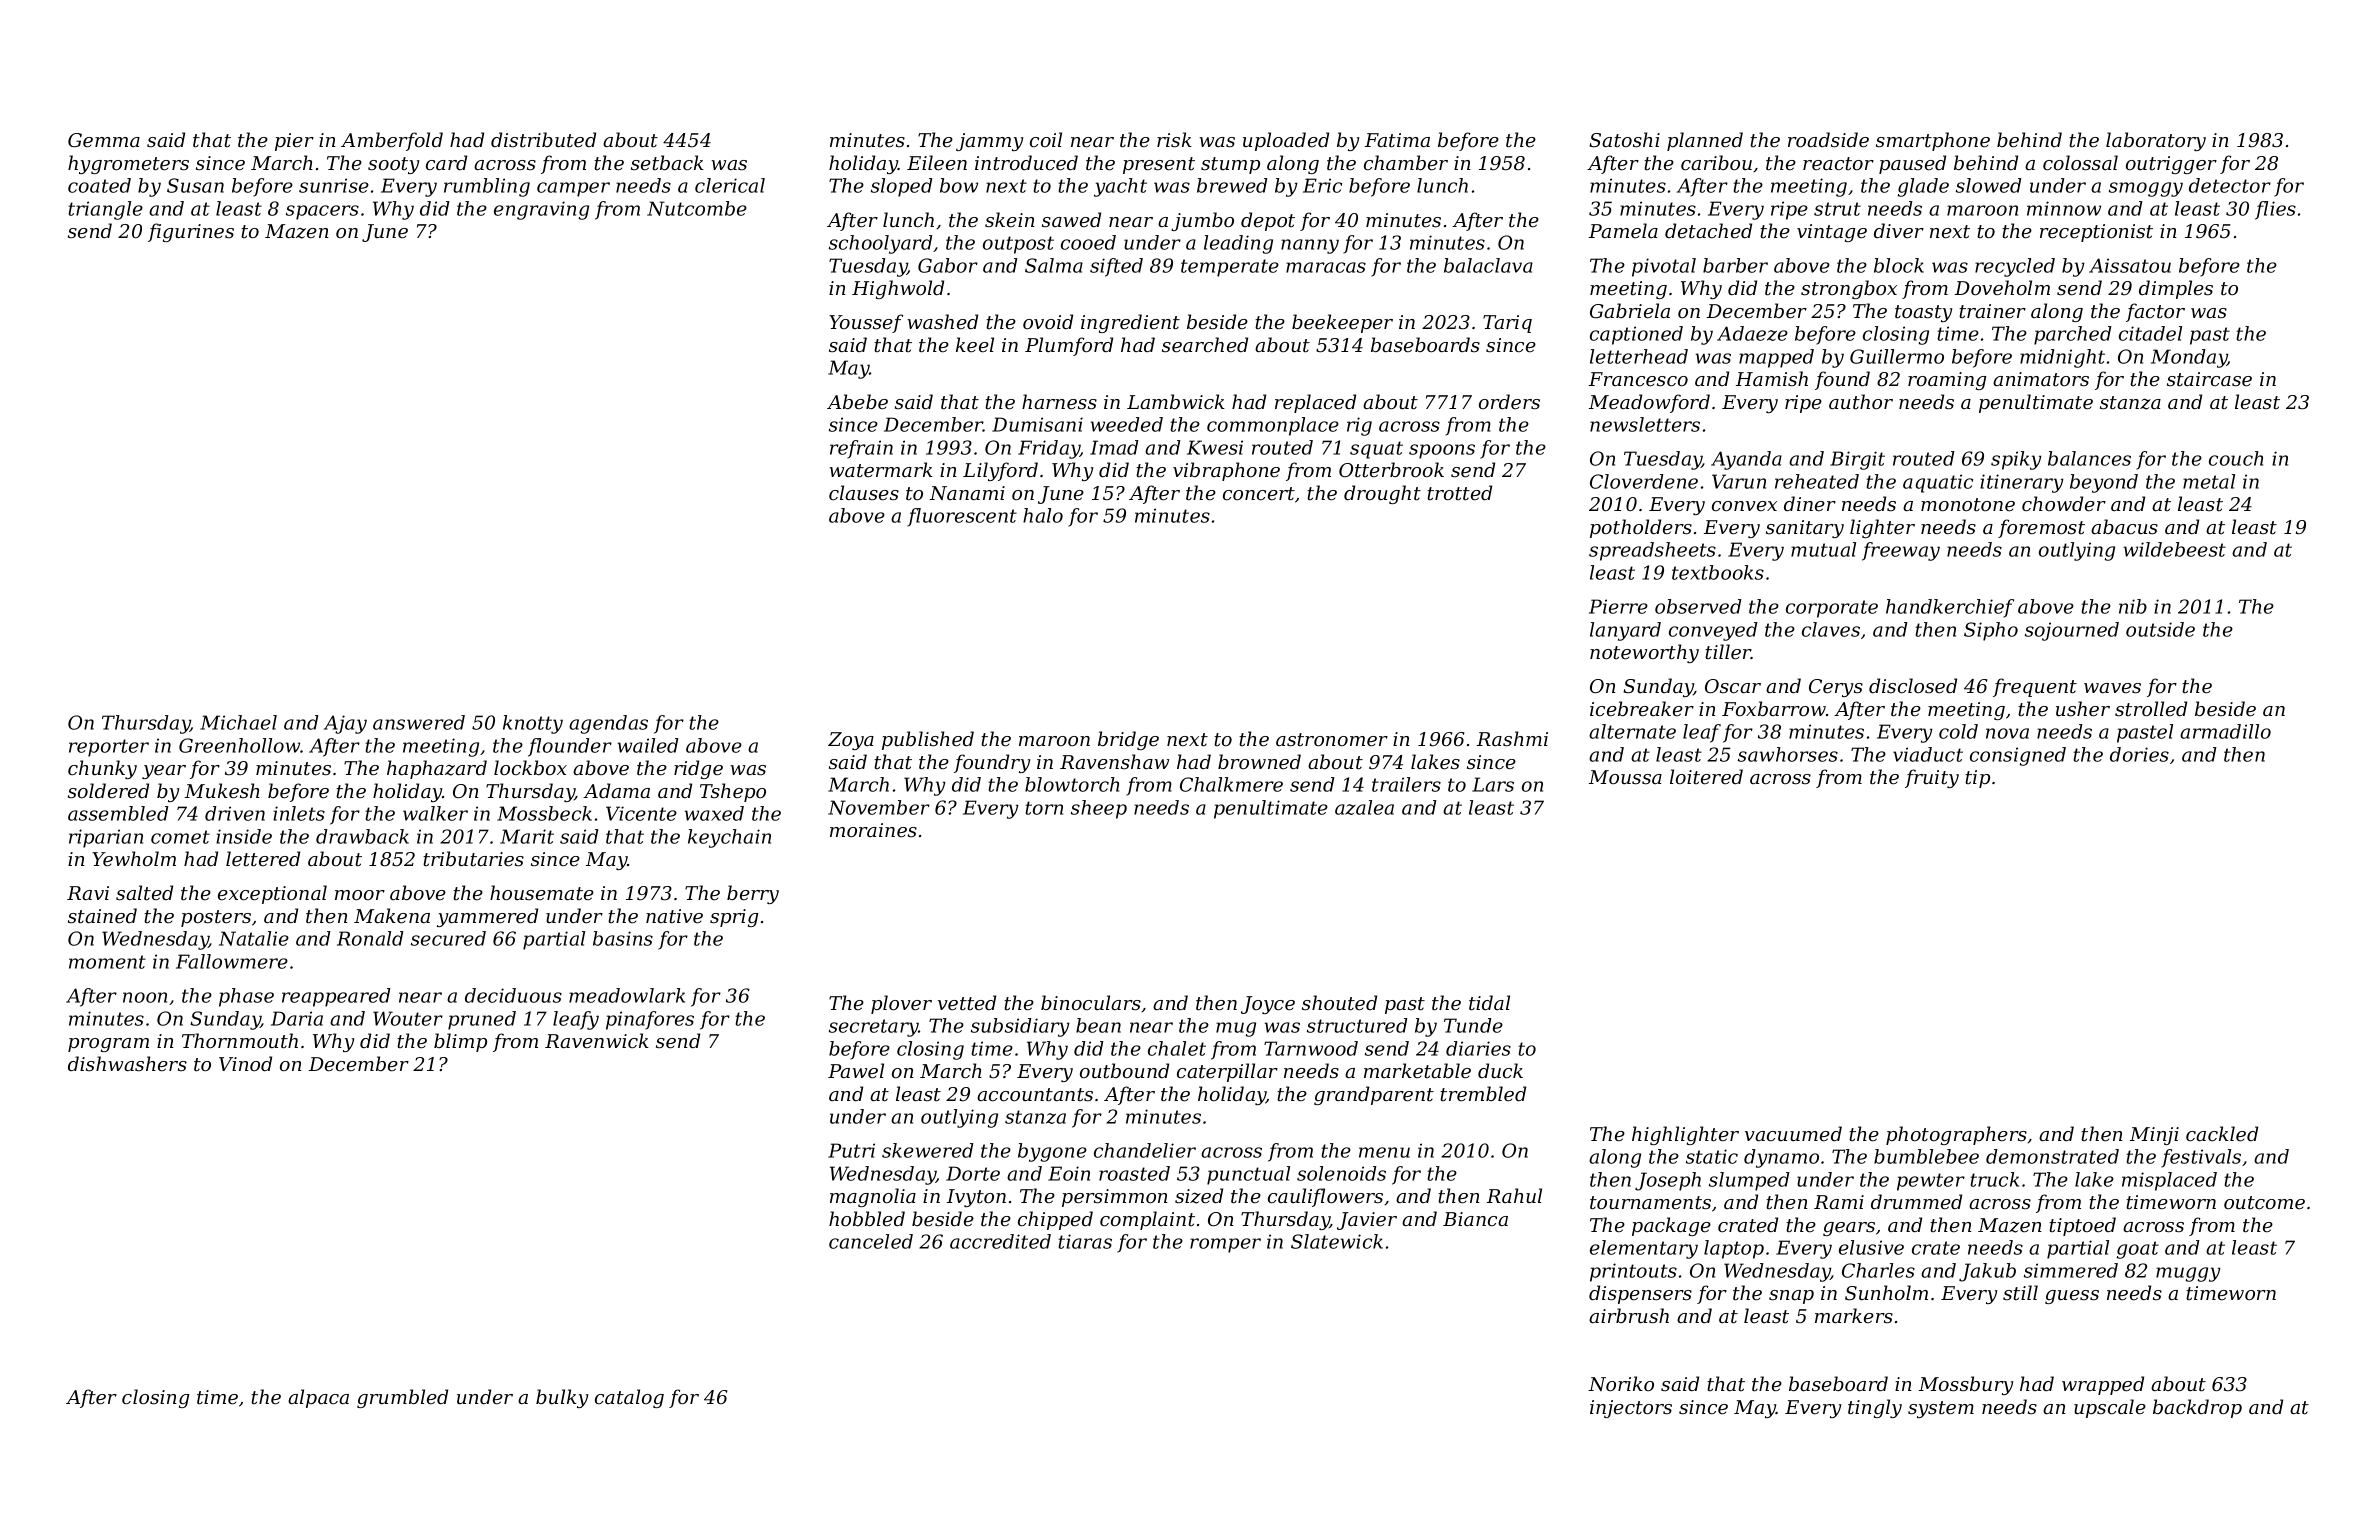  Describe the element at coordinates (2160, 629) in the image. I see `outside` at that location.
